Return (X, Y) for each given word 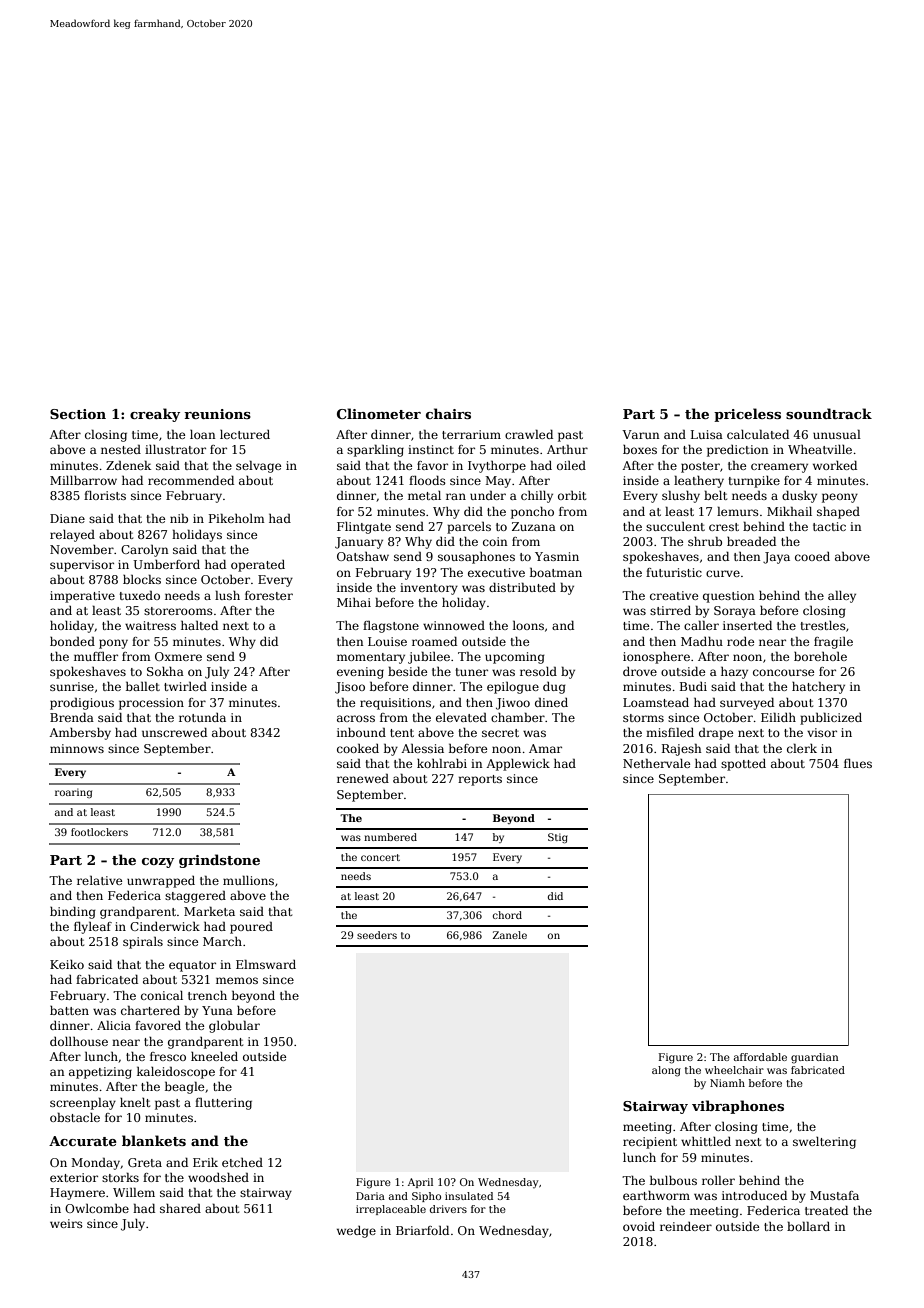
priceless (747, 415)
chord (507, 915)
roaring (73, 793)
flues (858, 763)
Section (78, 414)
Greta (145, 1162)
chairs (448, 413)
